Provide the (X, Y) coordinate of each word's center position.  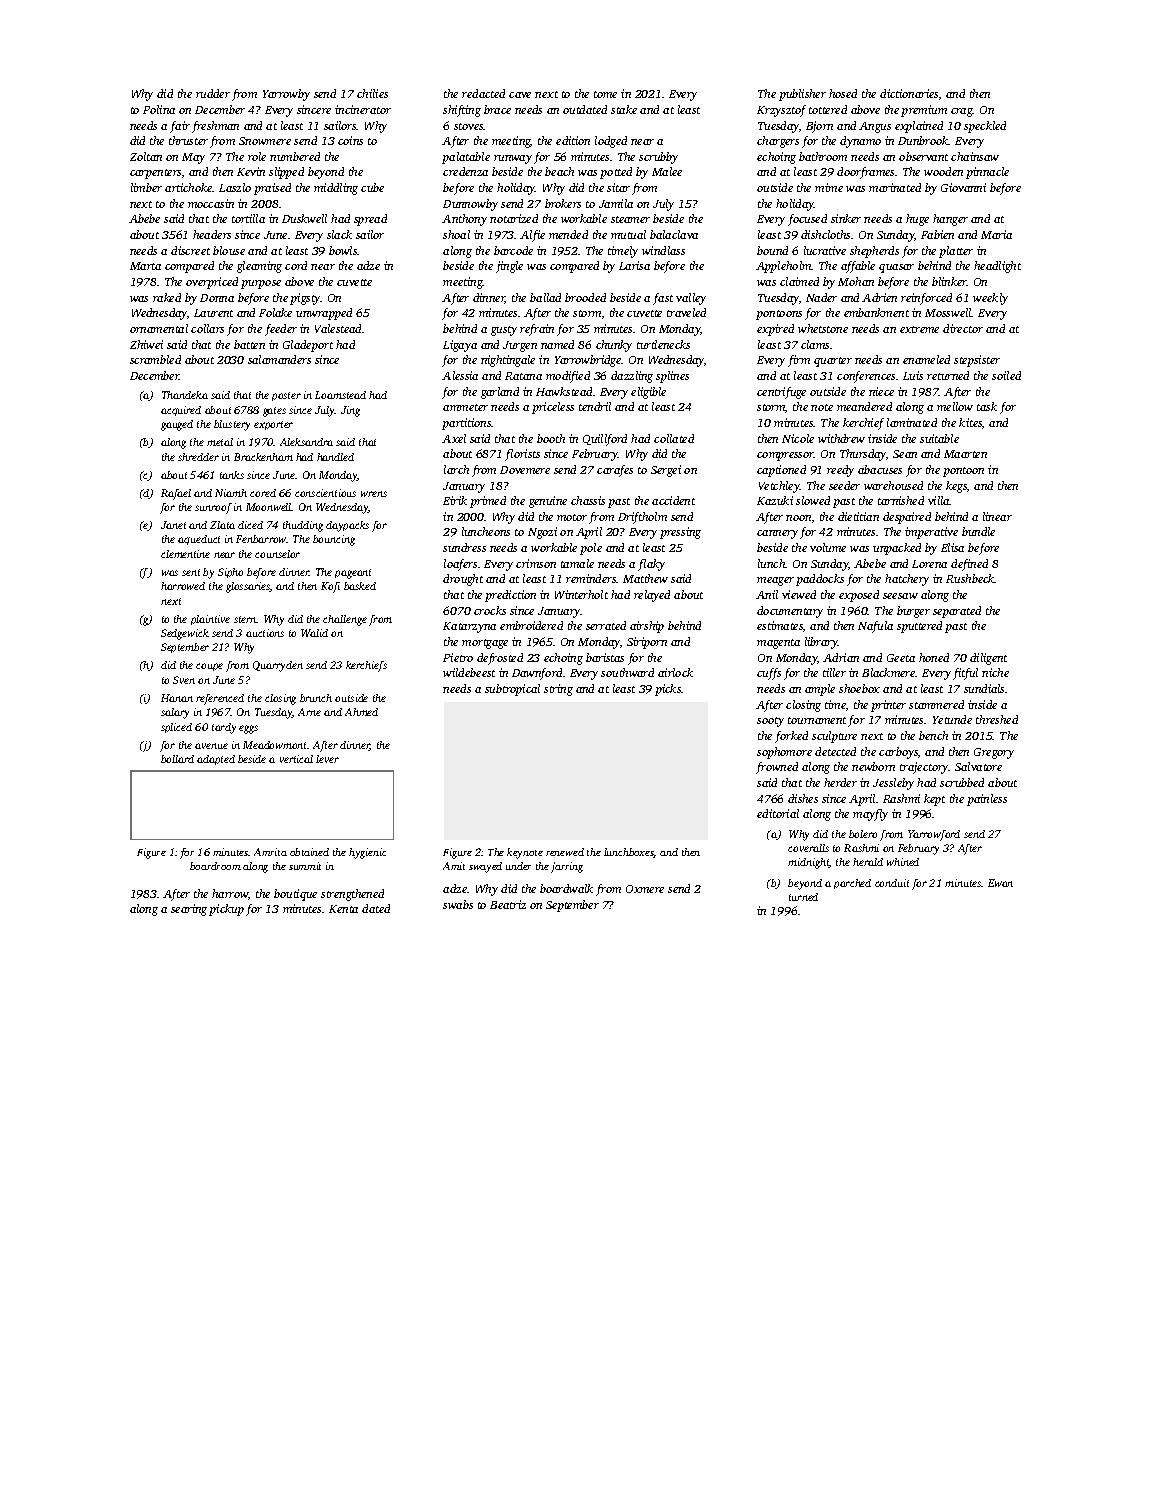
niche (995, 672)
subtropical (512, 690)
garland (500, 393)
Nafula (875, 627)
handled (335, 457)
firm (799, 361)
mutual (628, 234)
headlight (997, 267)
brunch (316, 698)
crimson (536, 563)
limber (146, 187)
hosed (843, 93)
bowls (343, 250)
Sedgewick (185, 634)
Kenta (343, 909)
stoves (469, 126)
